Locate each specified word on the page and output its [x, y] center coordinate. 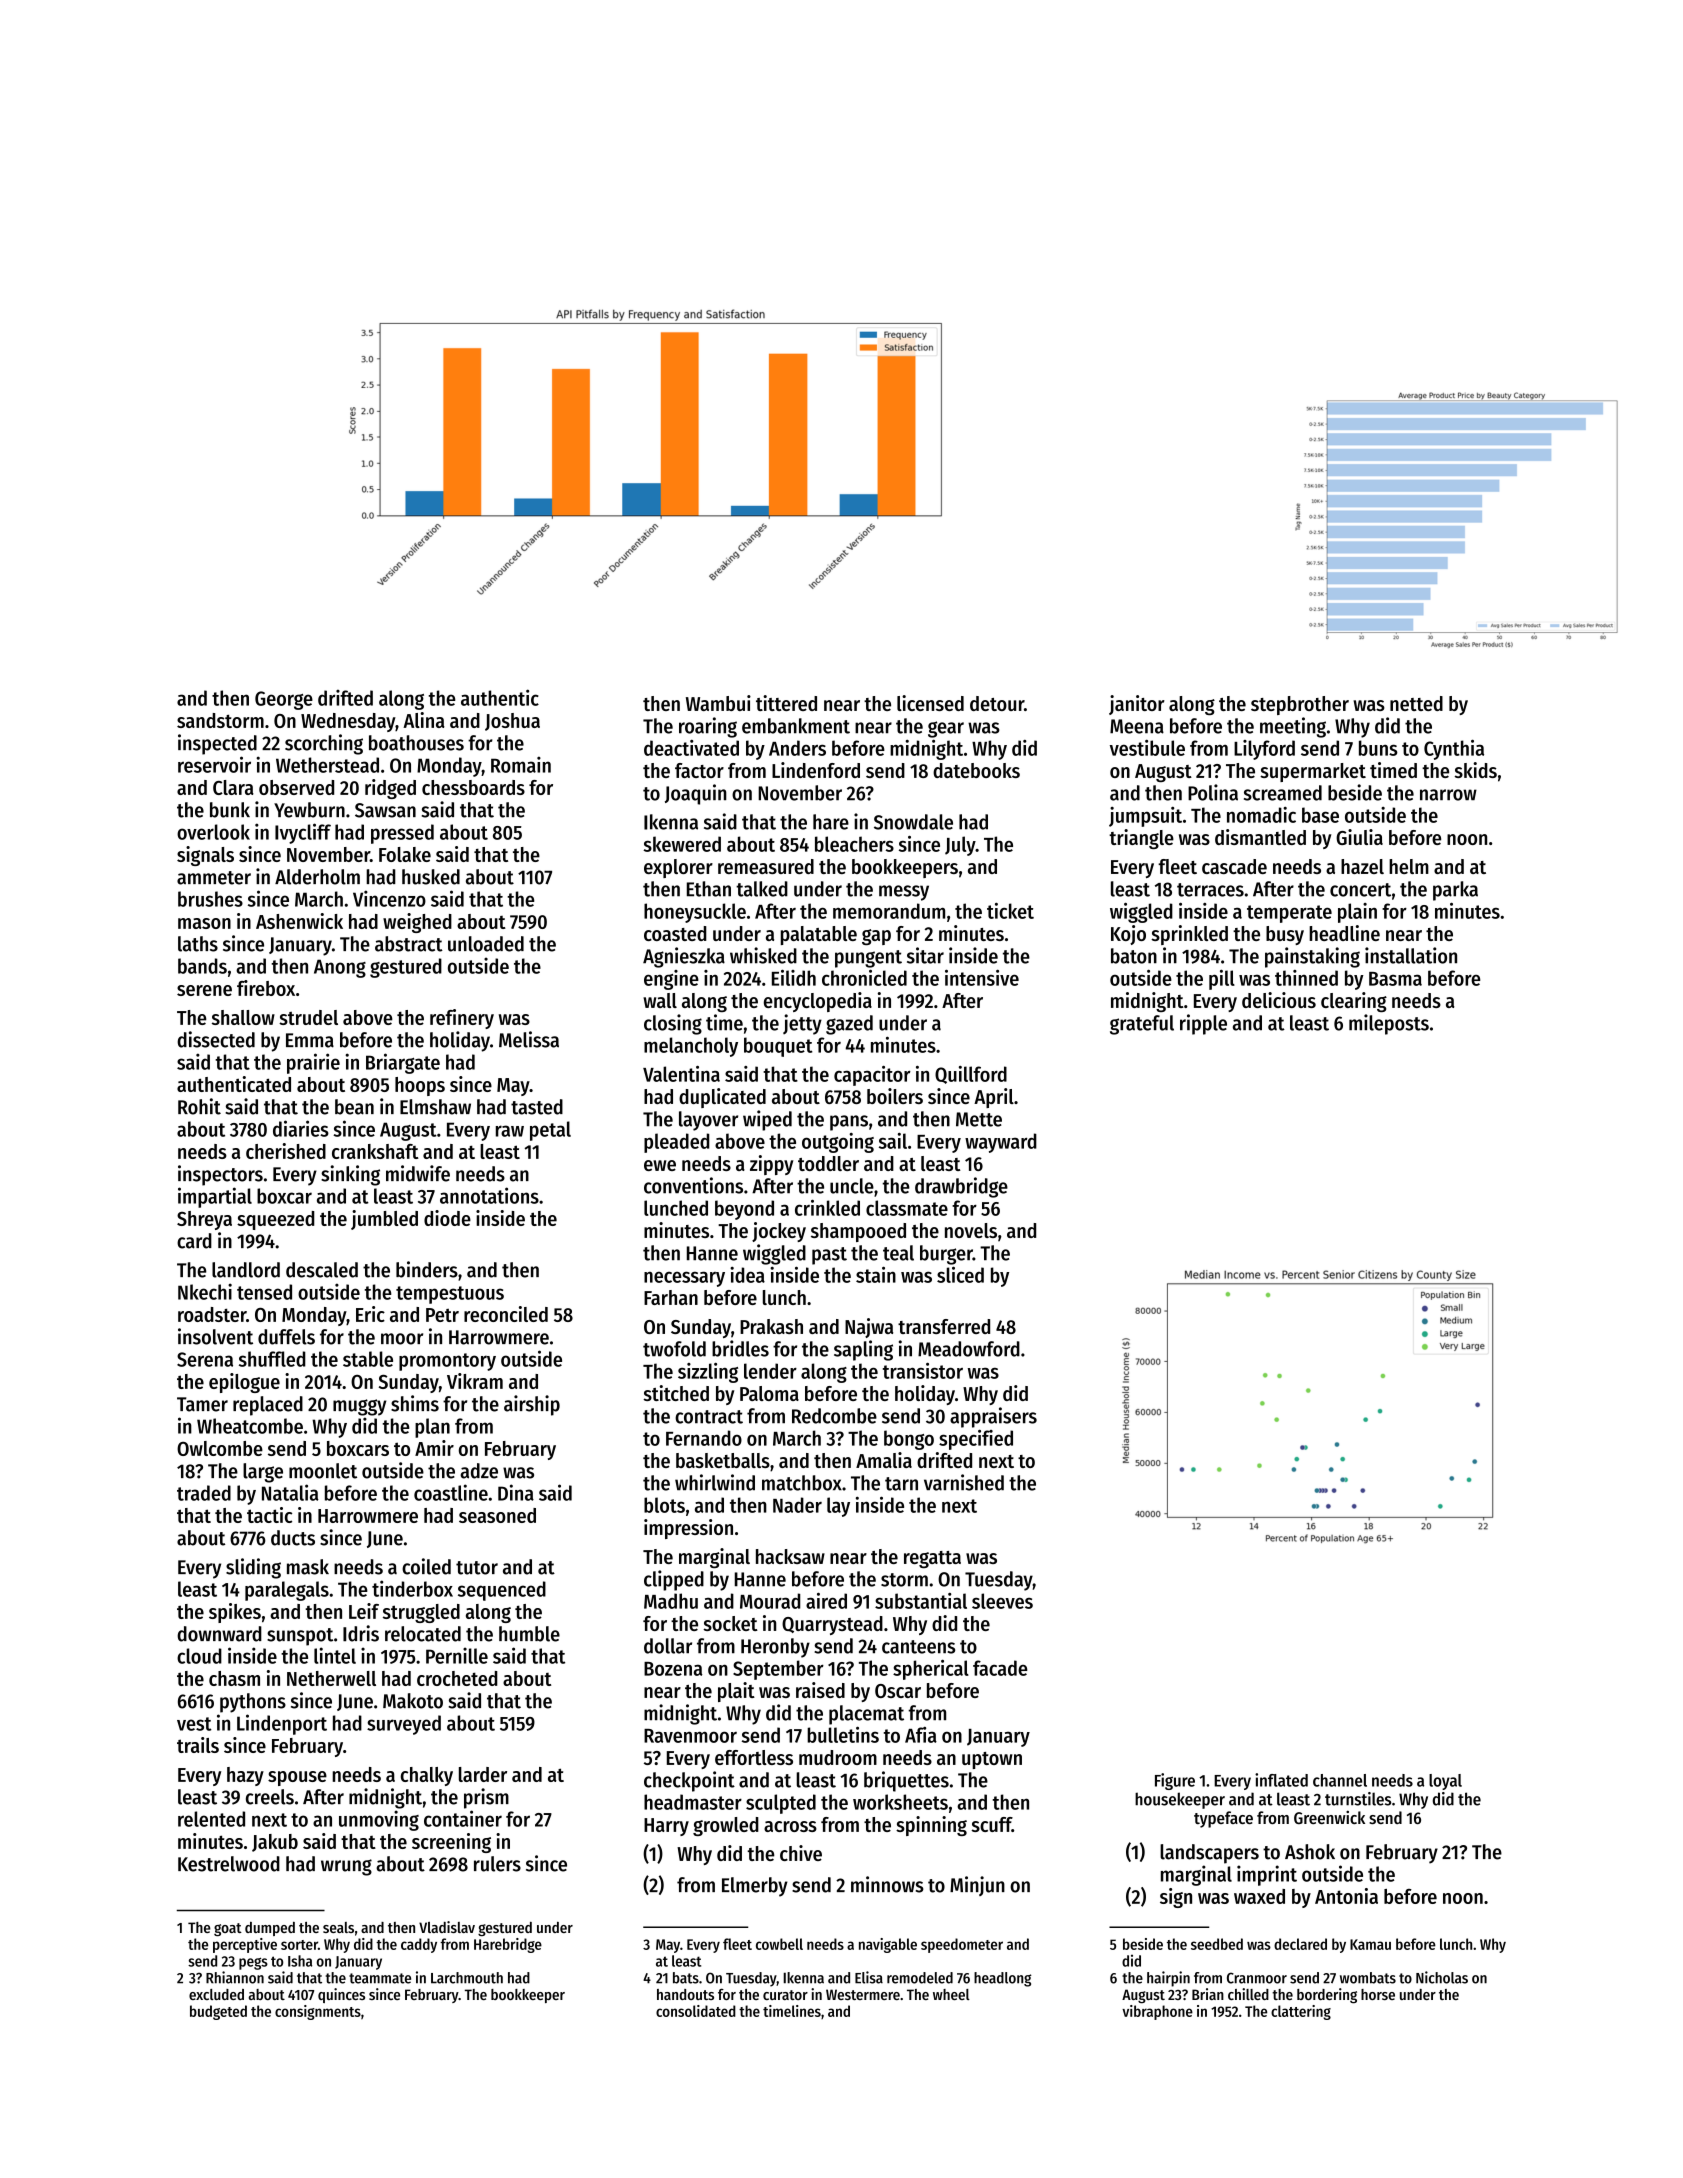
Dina [516, 1492]
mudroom [838, 1757]
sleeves [1002, 1601]
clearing [1354, 1002]
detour [997, 703]
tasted [537, 1107]
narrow [1448, 795]
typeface [1223, 1819]
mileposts [1389, 1024]
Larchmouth [467, 1978]
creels [270, 1797]
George [284, 700]
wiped [767, 1120]
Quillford [971, 1075]
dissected [216, 1039]
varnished [964, 1482]
